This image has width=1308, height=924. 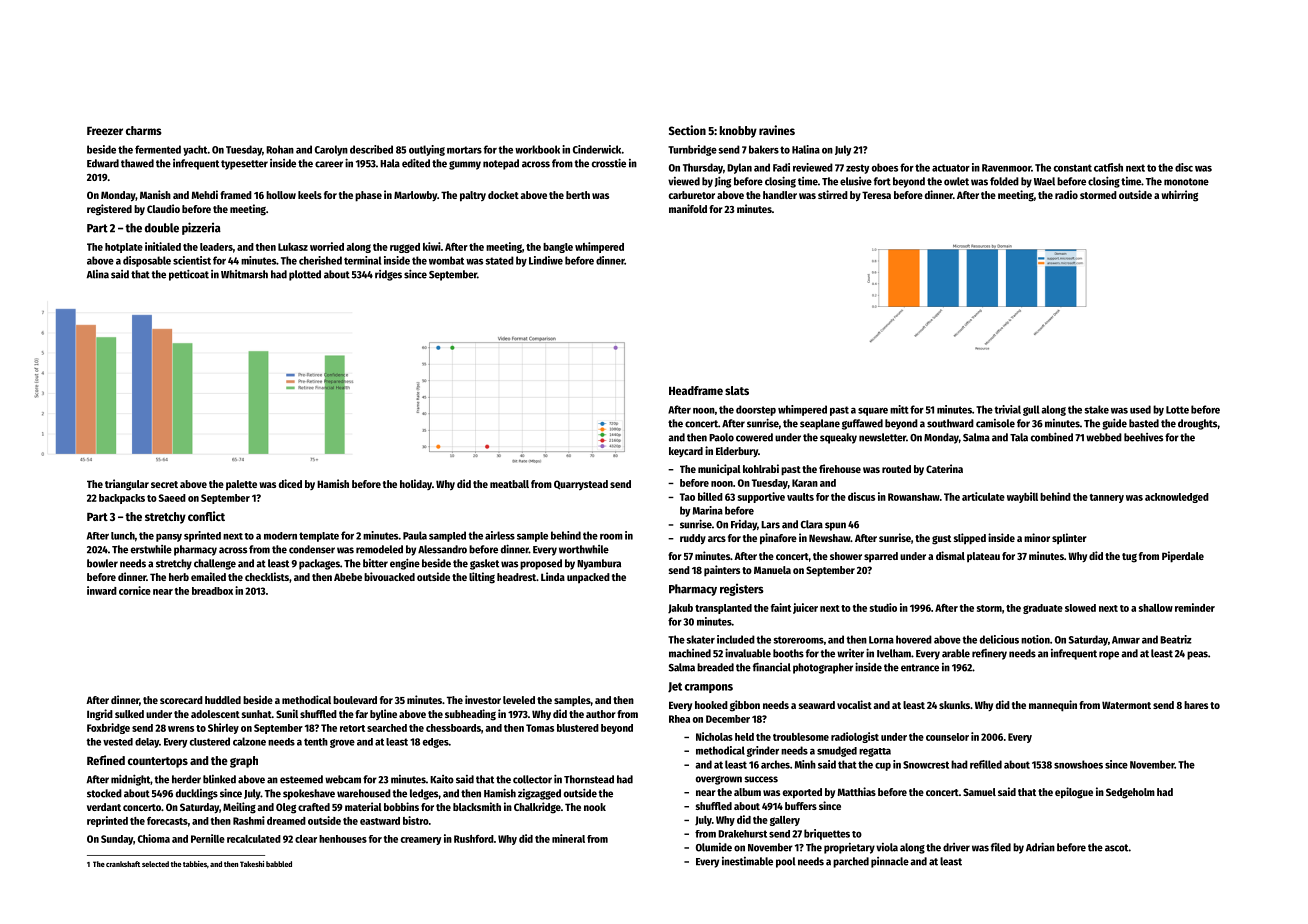 What do you see at coordinates (482, 578) in the image?
I see `lilting` at bounding box center [482, 578].
